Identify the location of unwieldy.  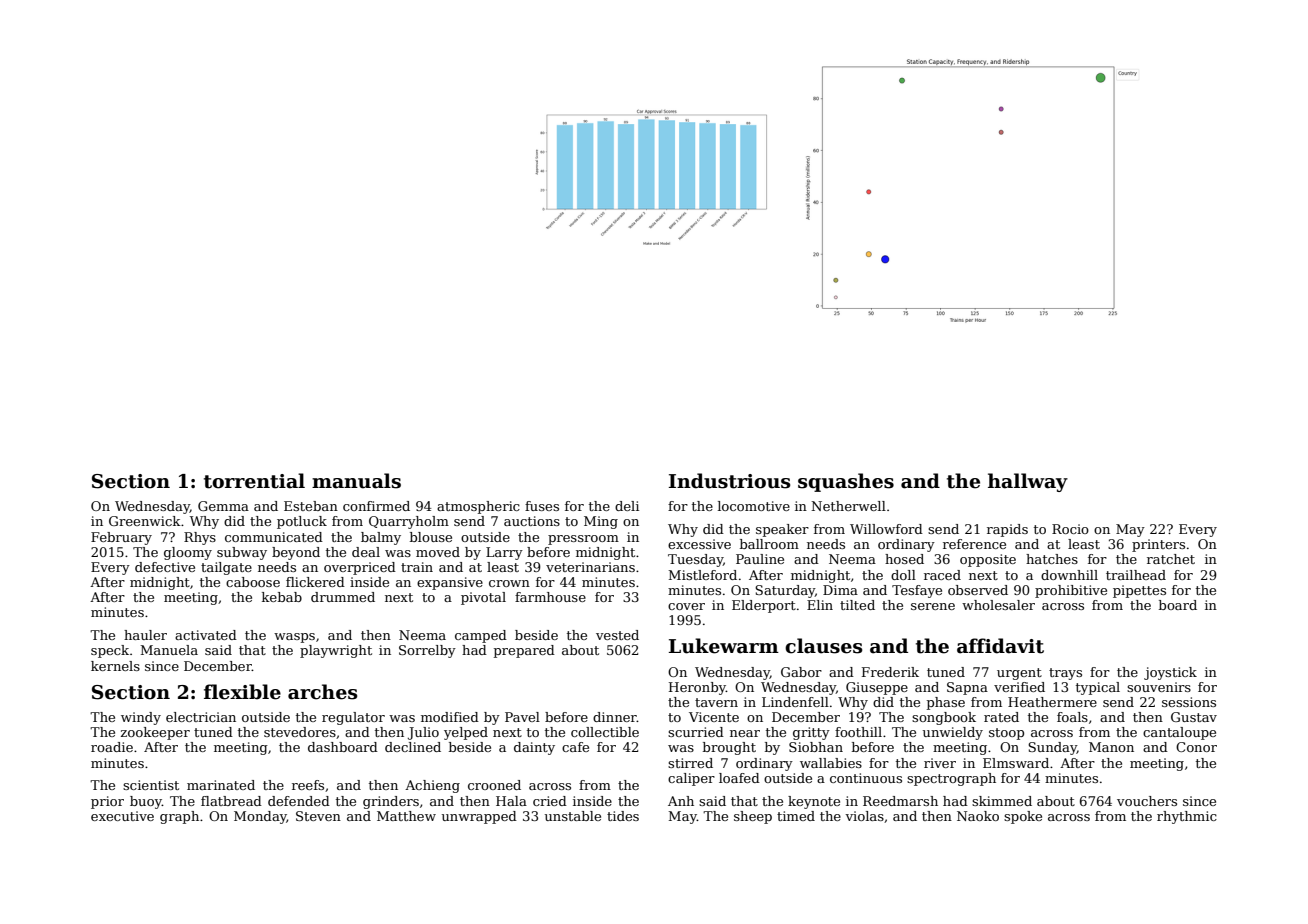
(953, 733).
